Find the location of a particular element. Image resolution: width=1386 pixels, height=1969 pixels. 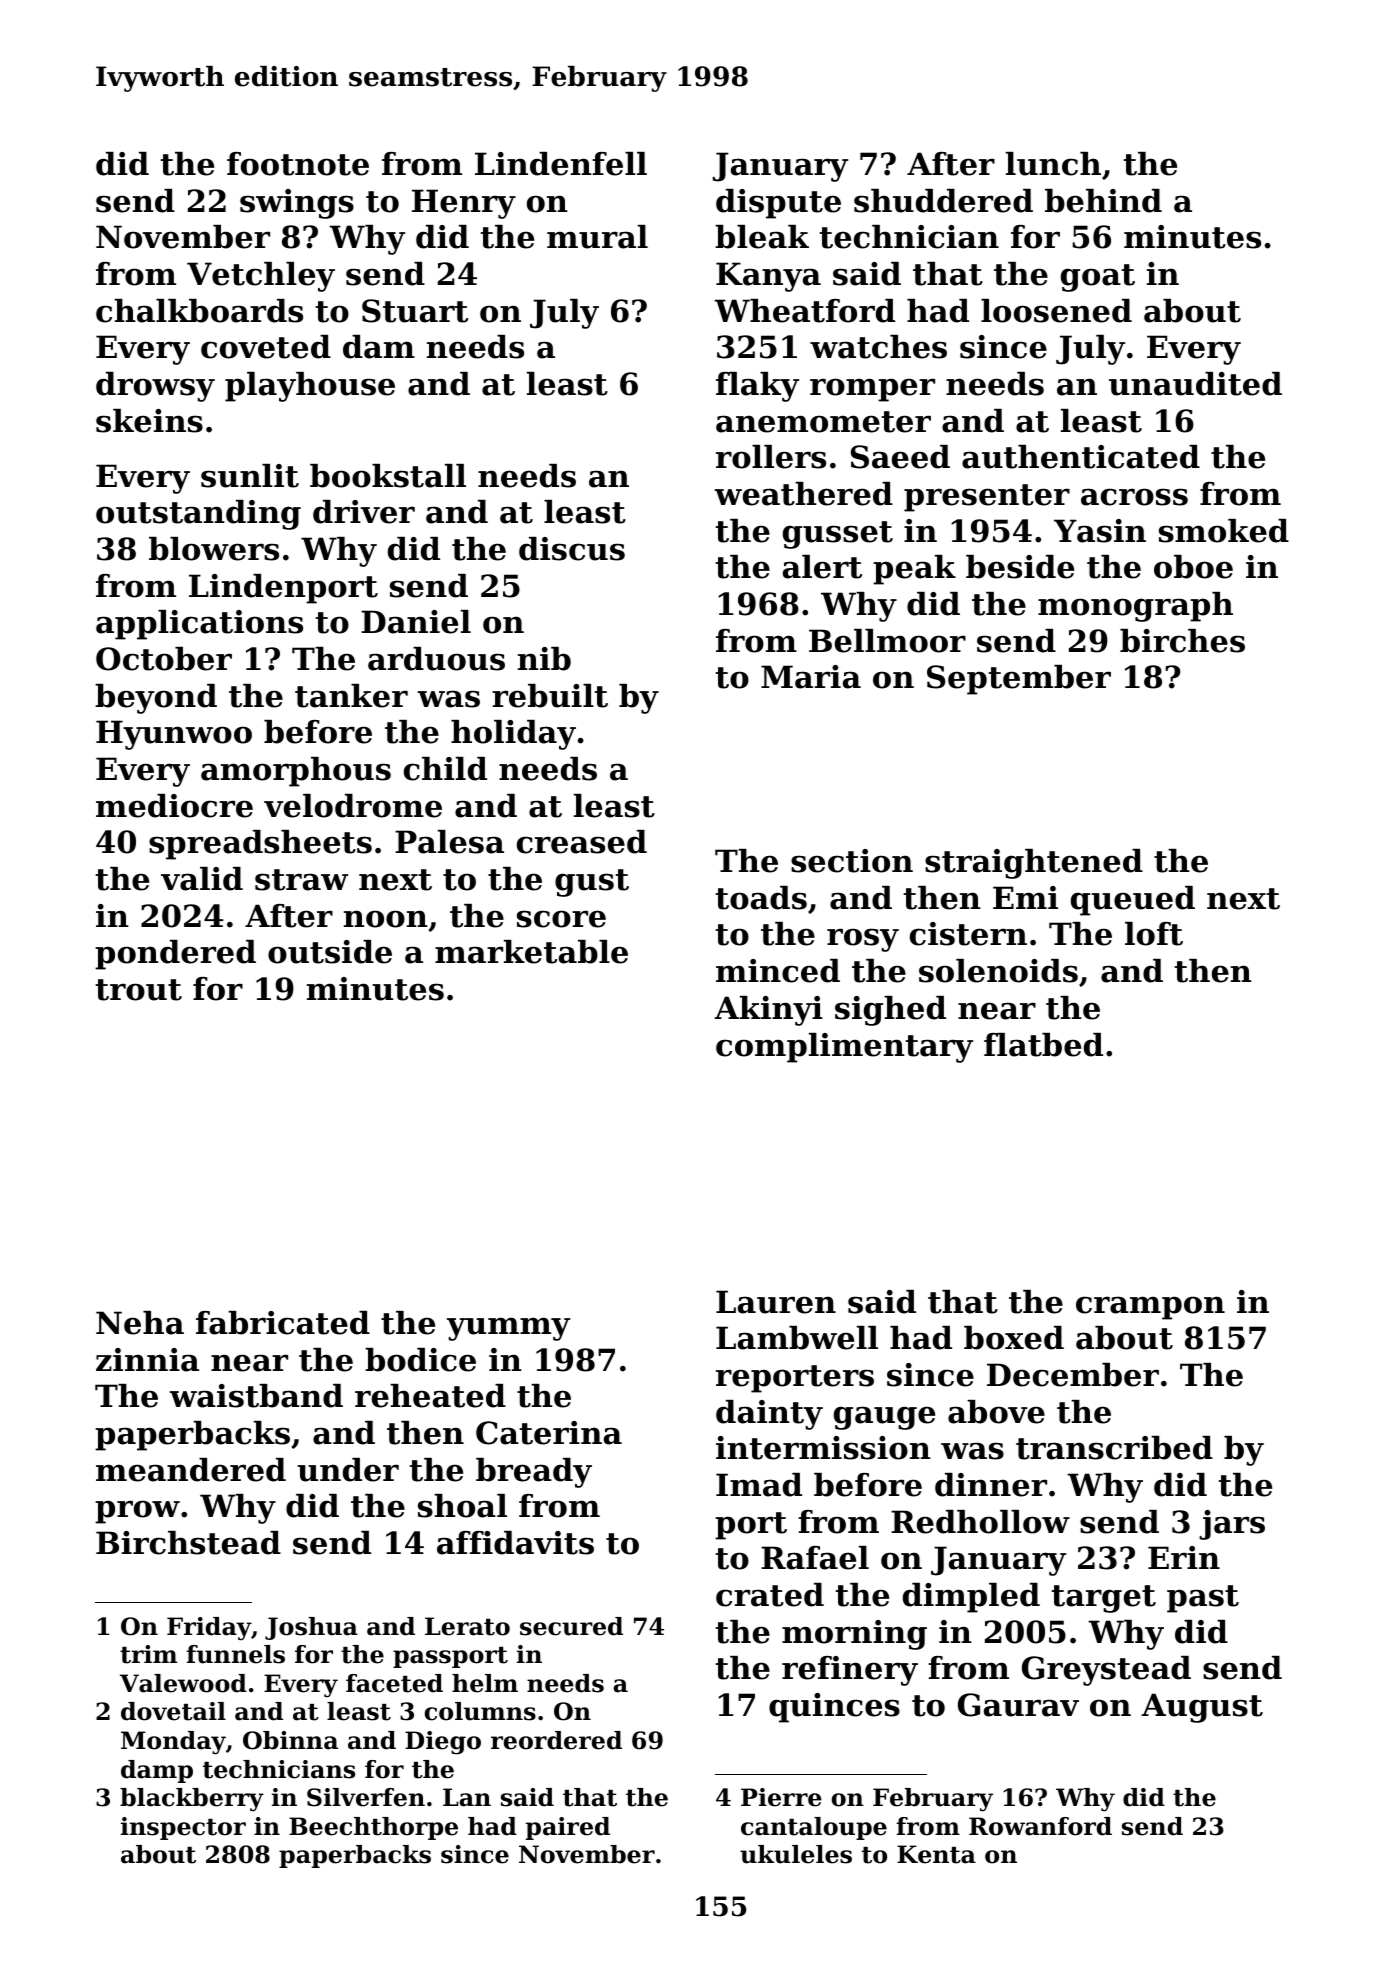

Rowanford is located at coordinates (1040, 1826).
